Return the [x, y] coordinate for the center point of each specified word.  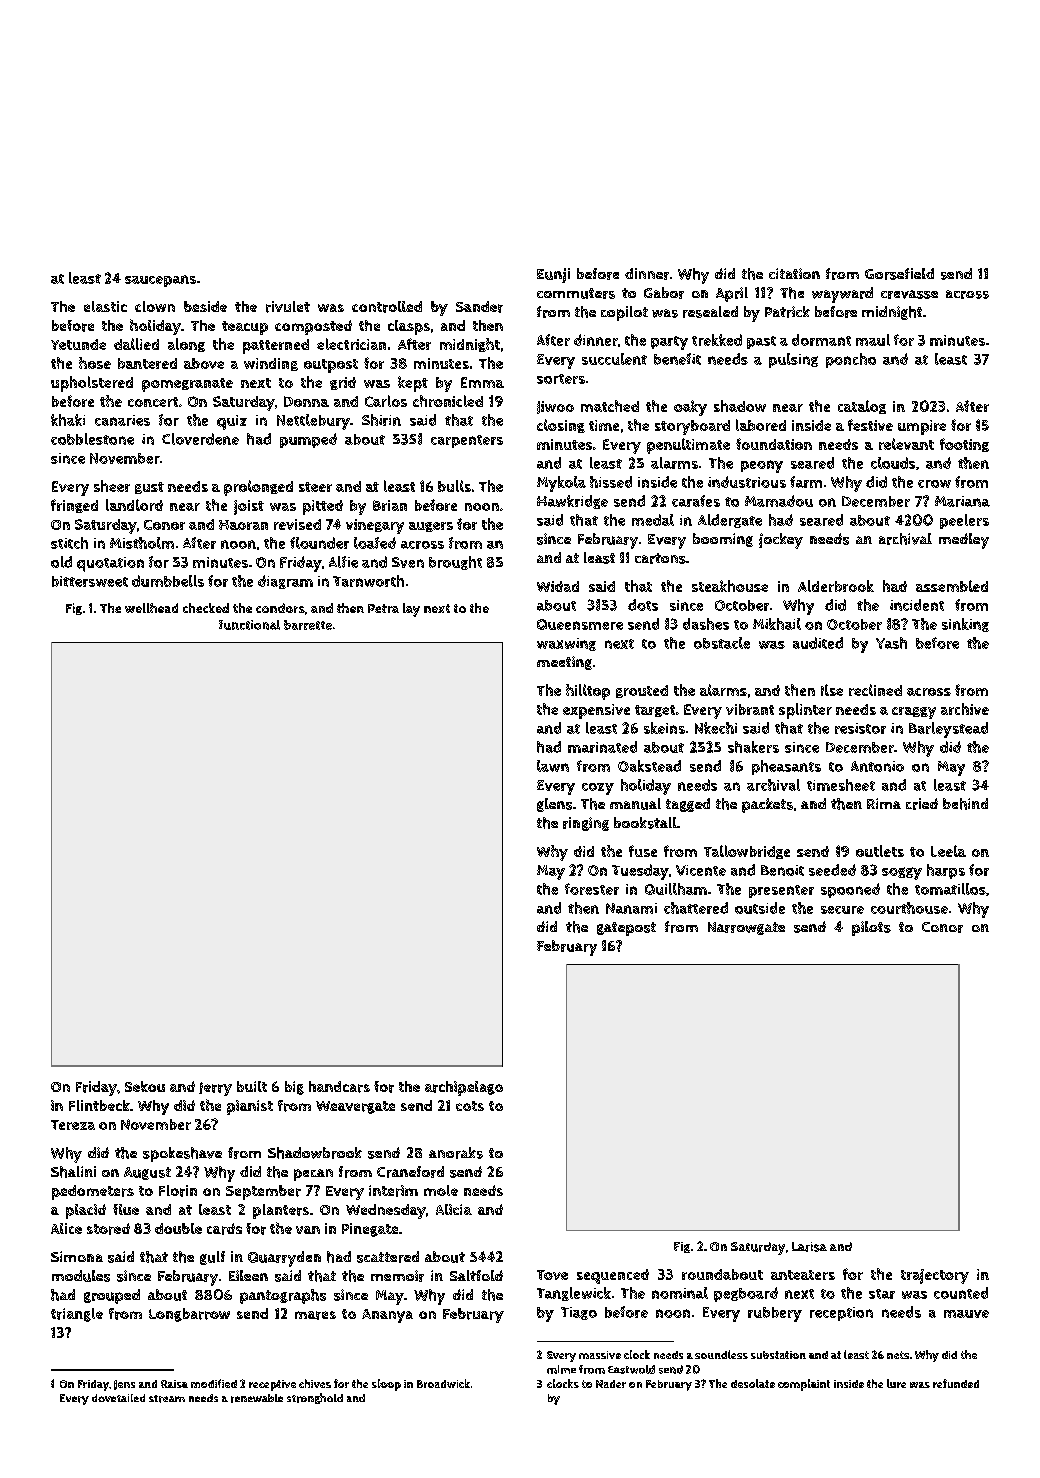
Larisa [809, 1247]
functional [249, 625]
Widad [558, 586]
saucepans [160, 281]
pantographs [283, 1296]
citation [794, 273]
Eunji [553, 275]
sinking [965, 625]
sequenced [613, 1276]
